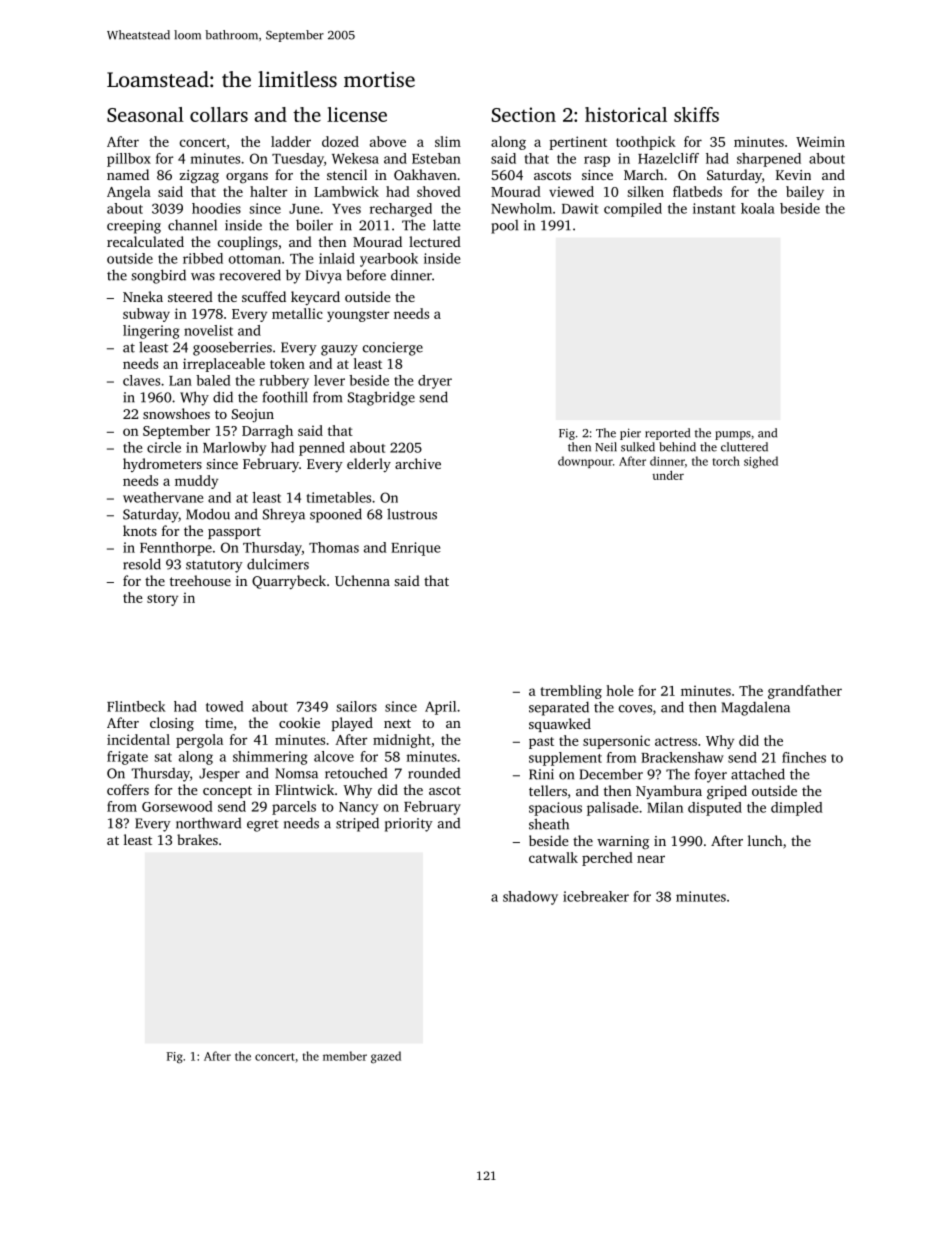 Image resolution: width=952 pixels, height=1233 pixels. What do you see at coordinates (345, 1056) in the image?
I see `member` at bounding box center [345, 1056].
